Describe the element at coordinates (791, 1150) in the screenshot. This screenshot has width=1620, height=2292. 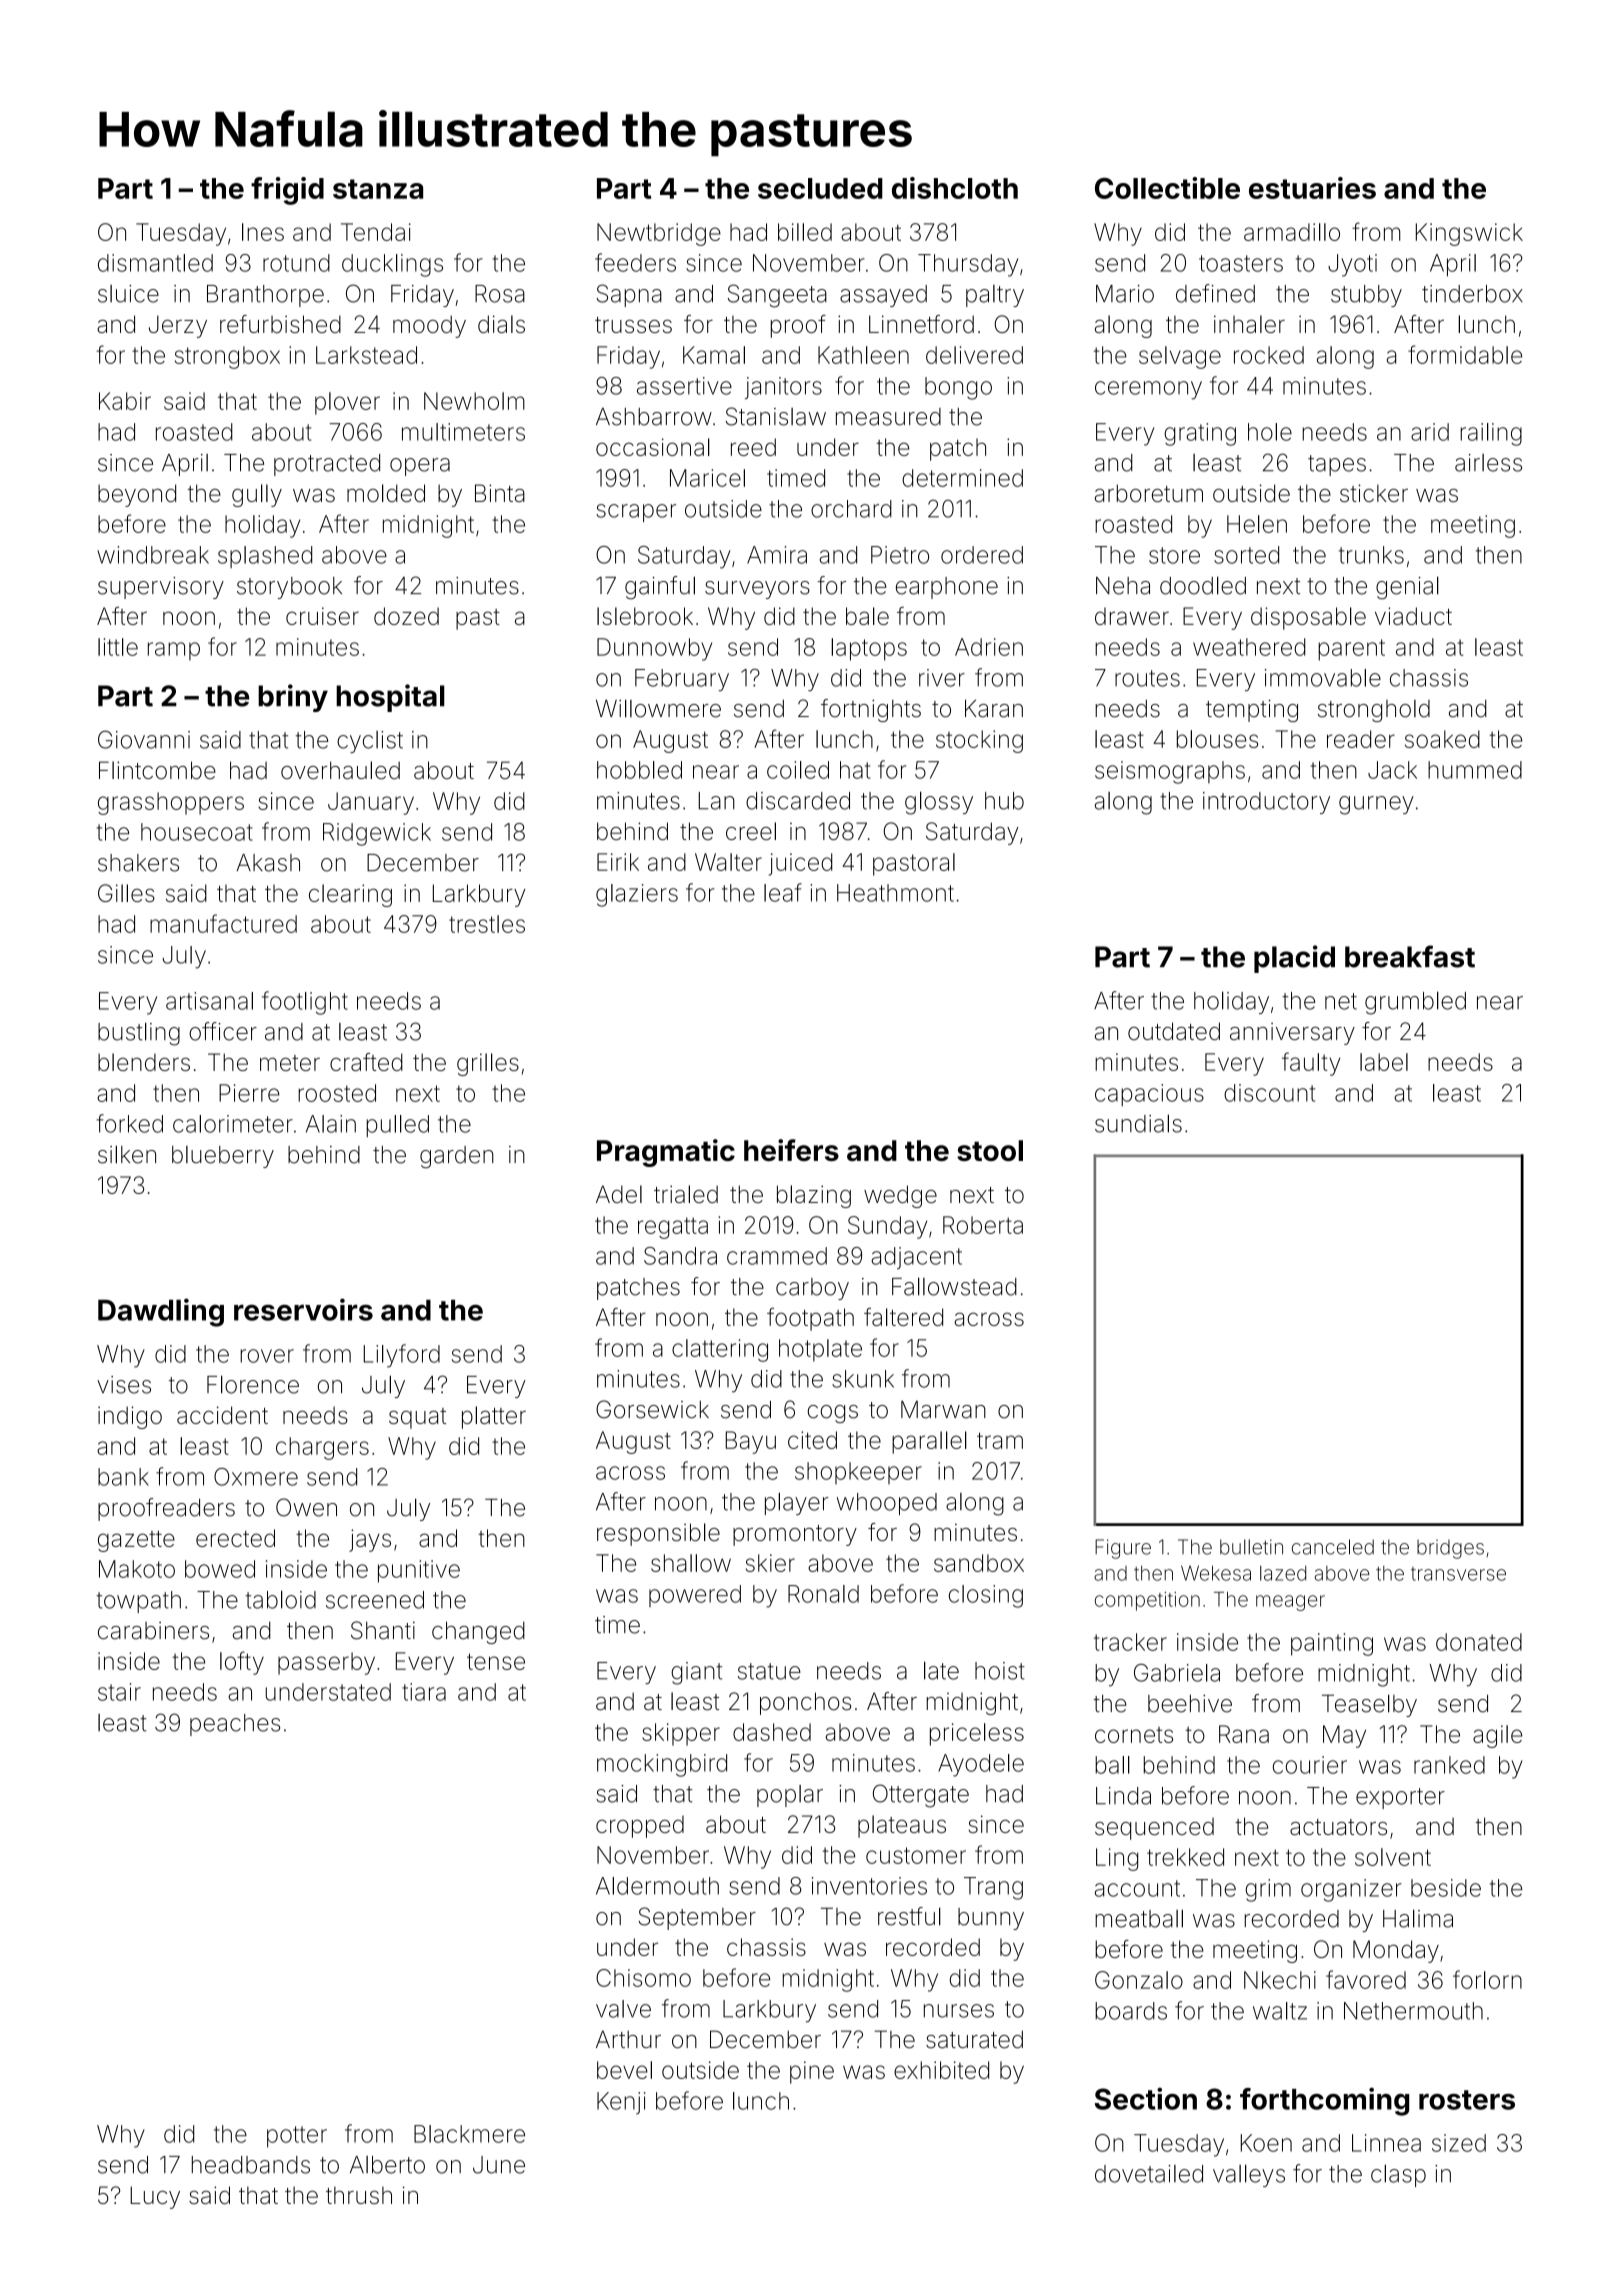
I see `heifers` at that location.
